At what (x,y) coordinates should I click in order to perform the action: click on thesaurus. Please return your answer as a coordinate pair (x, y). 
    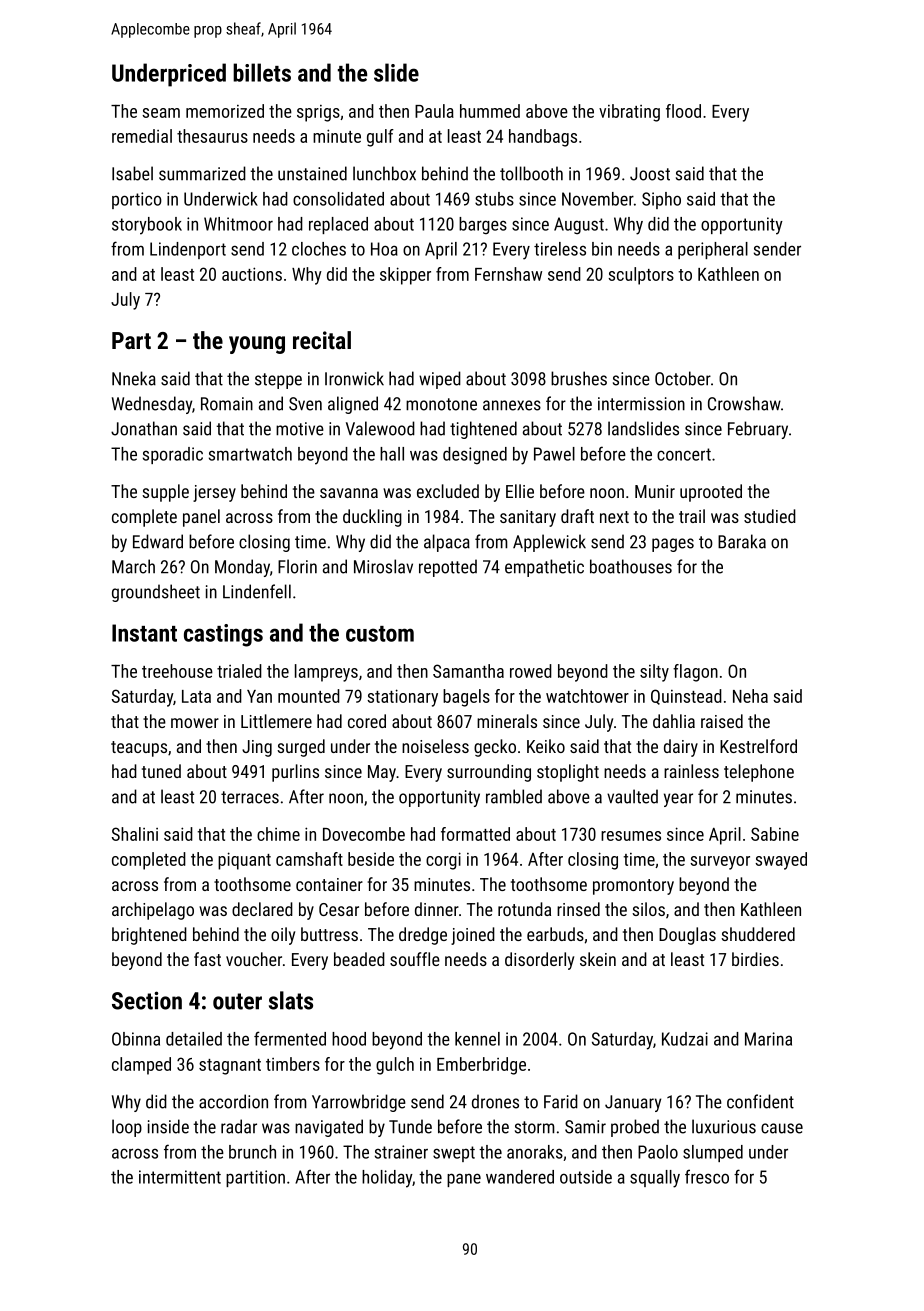
    Looking at the image, I should click on (212, 136).
